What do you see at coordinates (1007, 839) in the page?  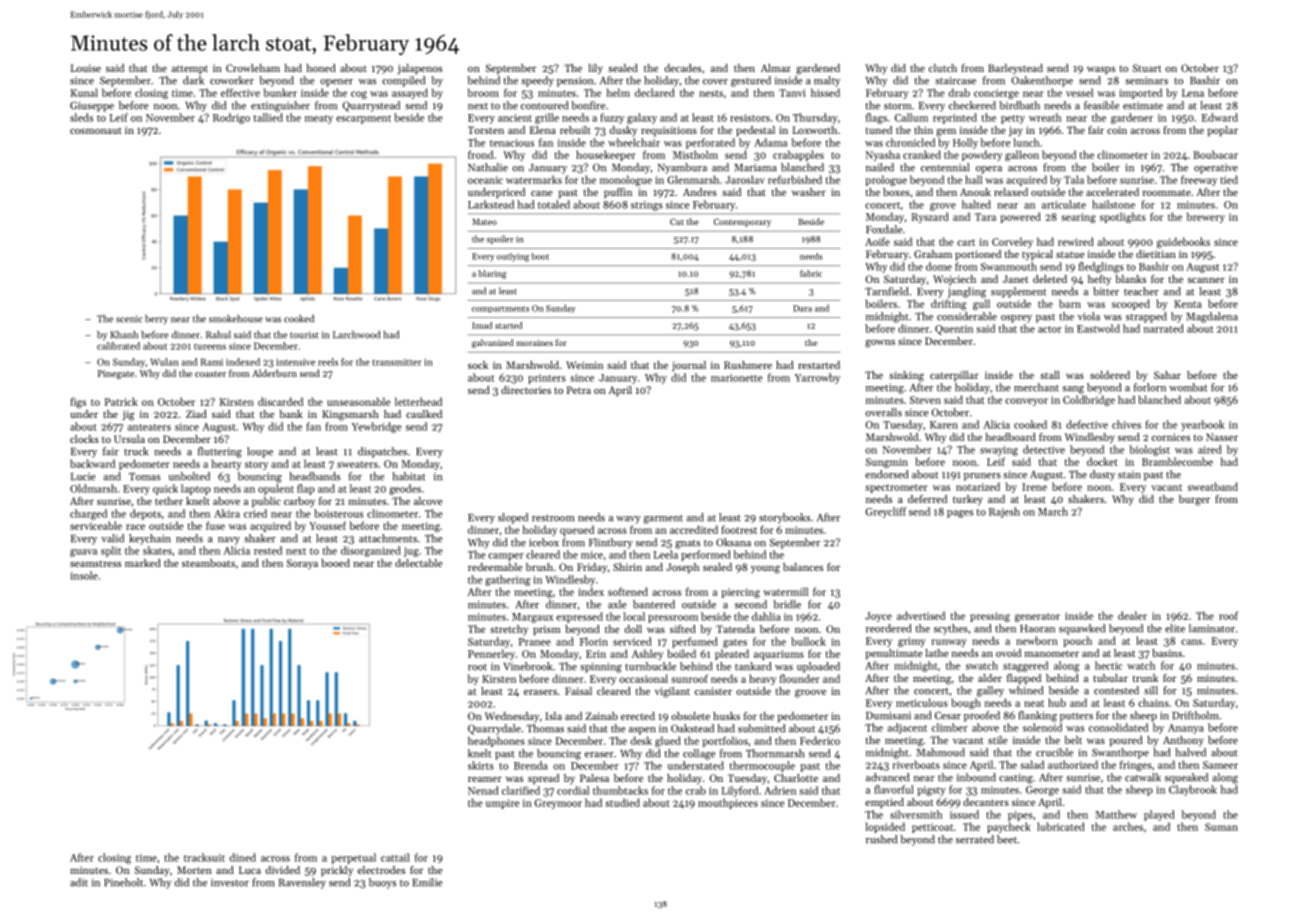 I see `beet` at bounding box center [1007, 839].
